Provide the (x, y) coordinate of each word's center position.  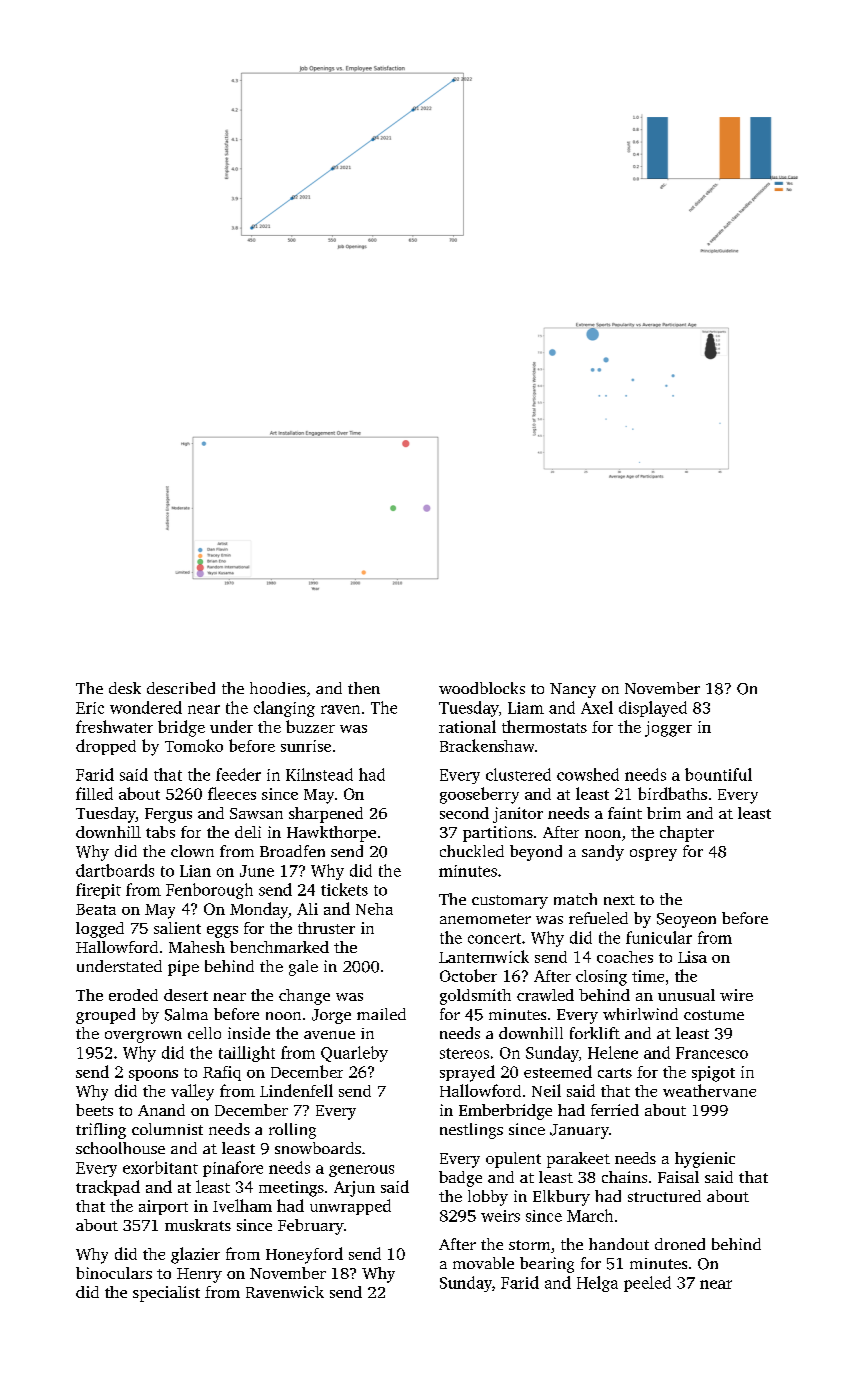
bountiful (718, 774)
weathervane (709, 1090)
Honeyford (304, 1255)
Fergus (168, 815)
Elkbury (561, 1198)
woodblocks (482, 688)
